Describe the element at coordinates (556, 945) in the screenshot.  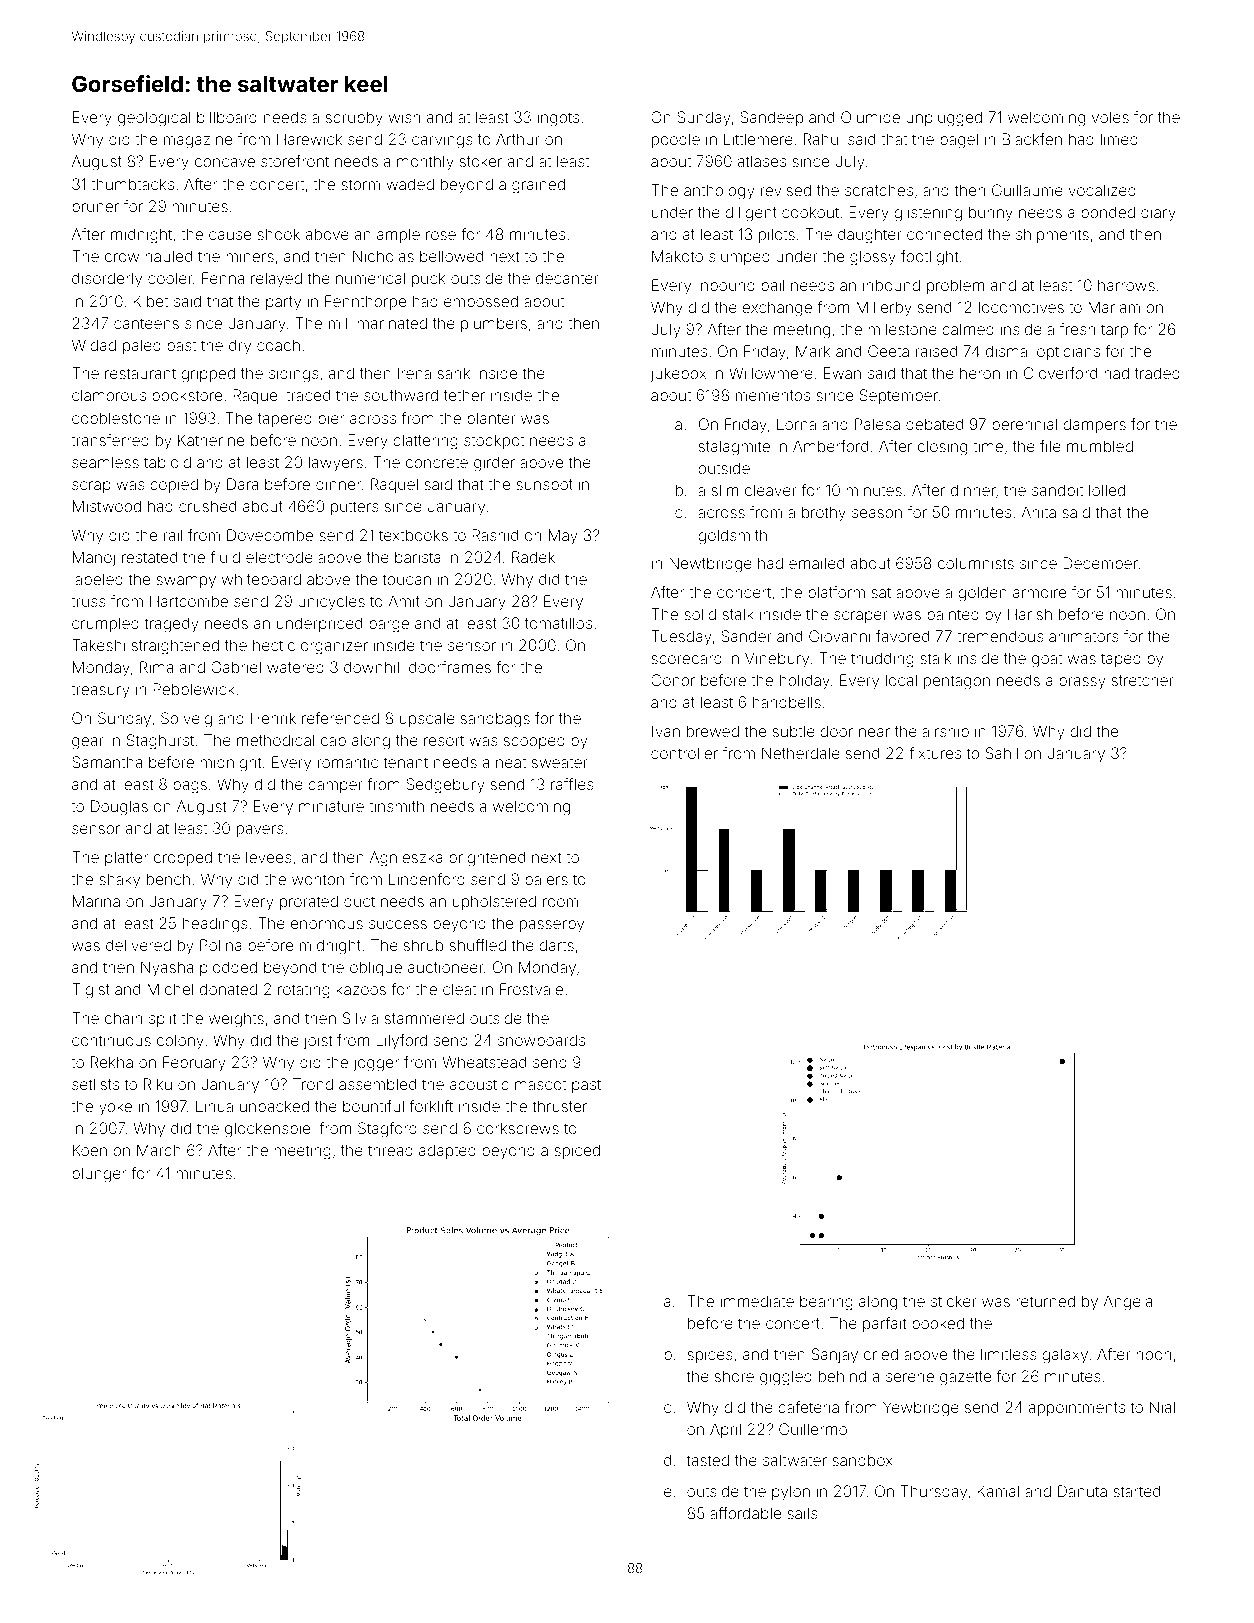
I see `darts` at that location.
